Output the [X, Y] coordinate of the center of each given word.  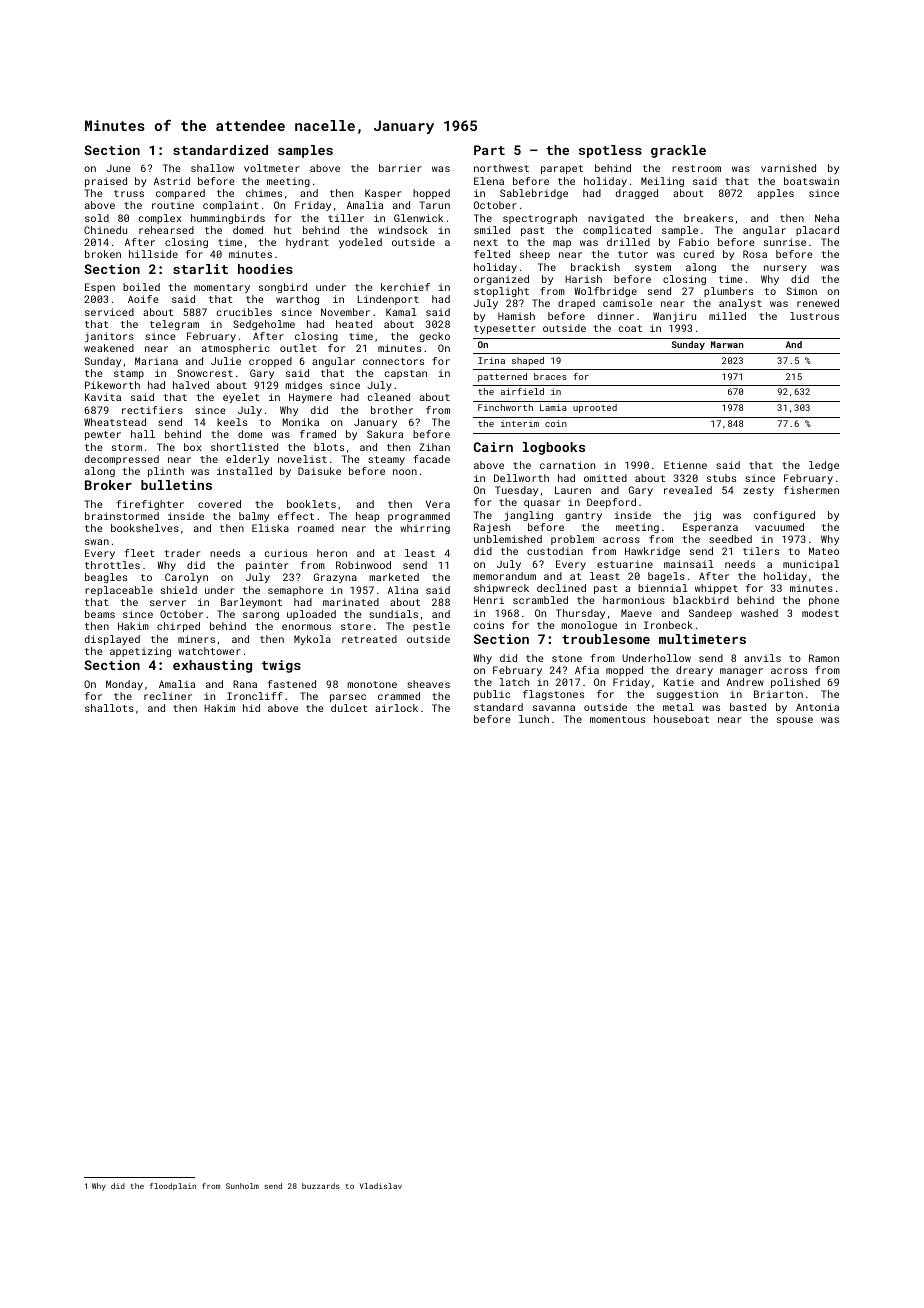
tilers [761, 551]
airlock [396, 708]
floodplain [173, 1187]
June [118, 168]
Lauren [573, 490]
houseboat [681, 719]
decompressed [121, 460]
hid [251, 708]
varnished [788, 168]
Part [489, 150]
